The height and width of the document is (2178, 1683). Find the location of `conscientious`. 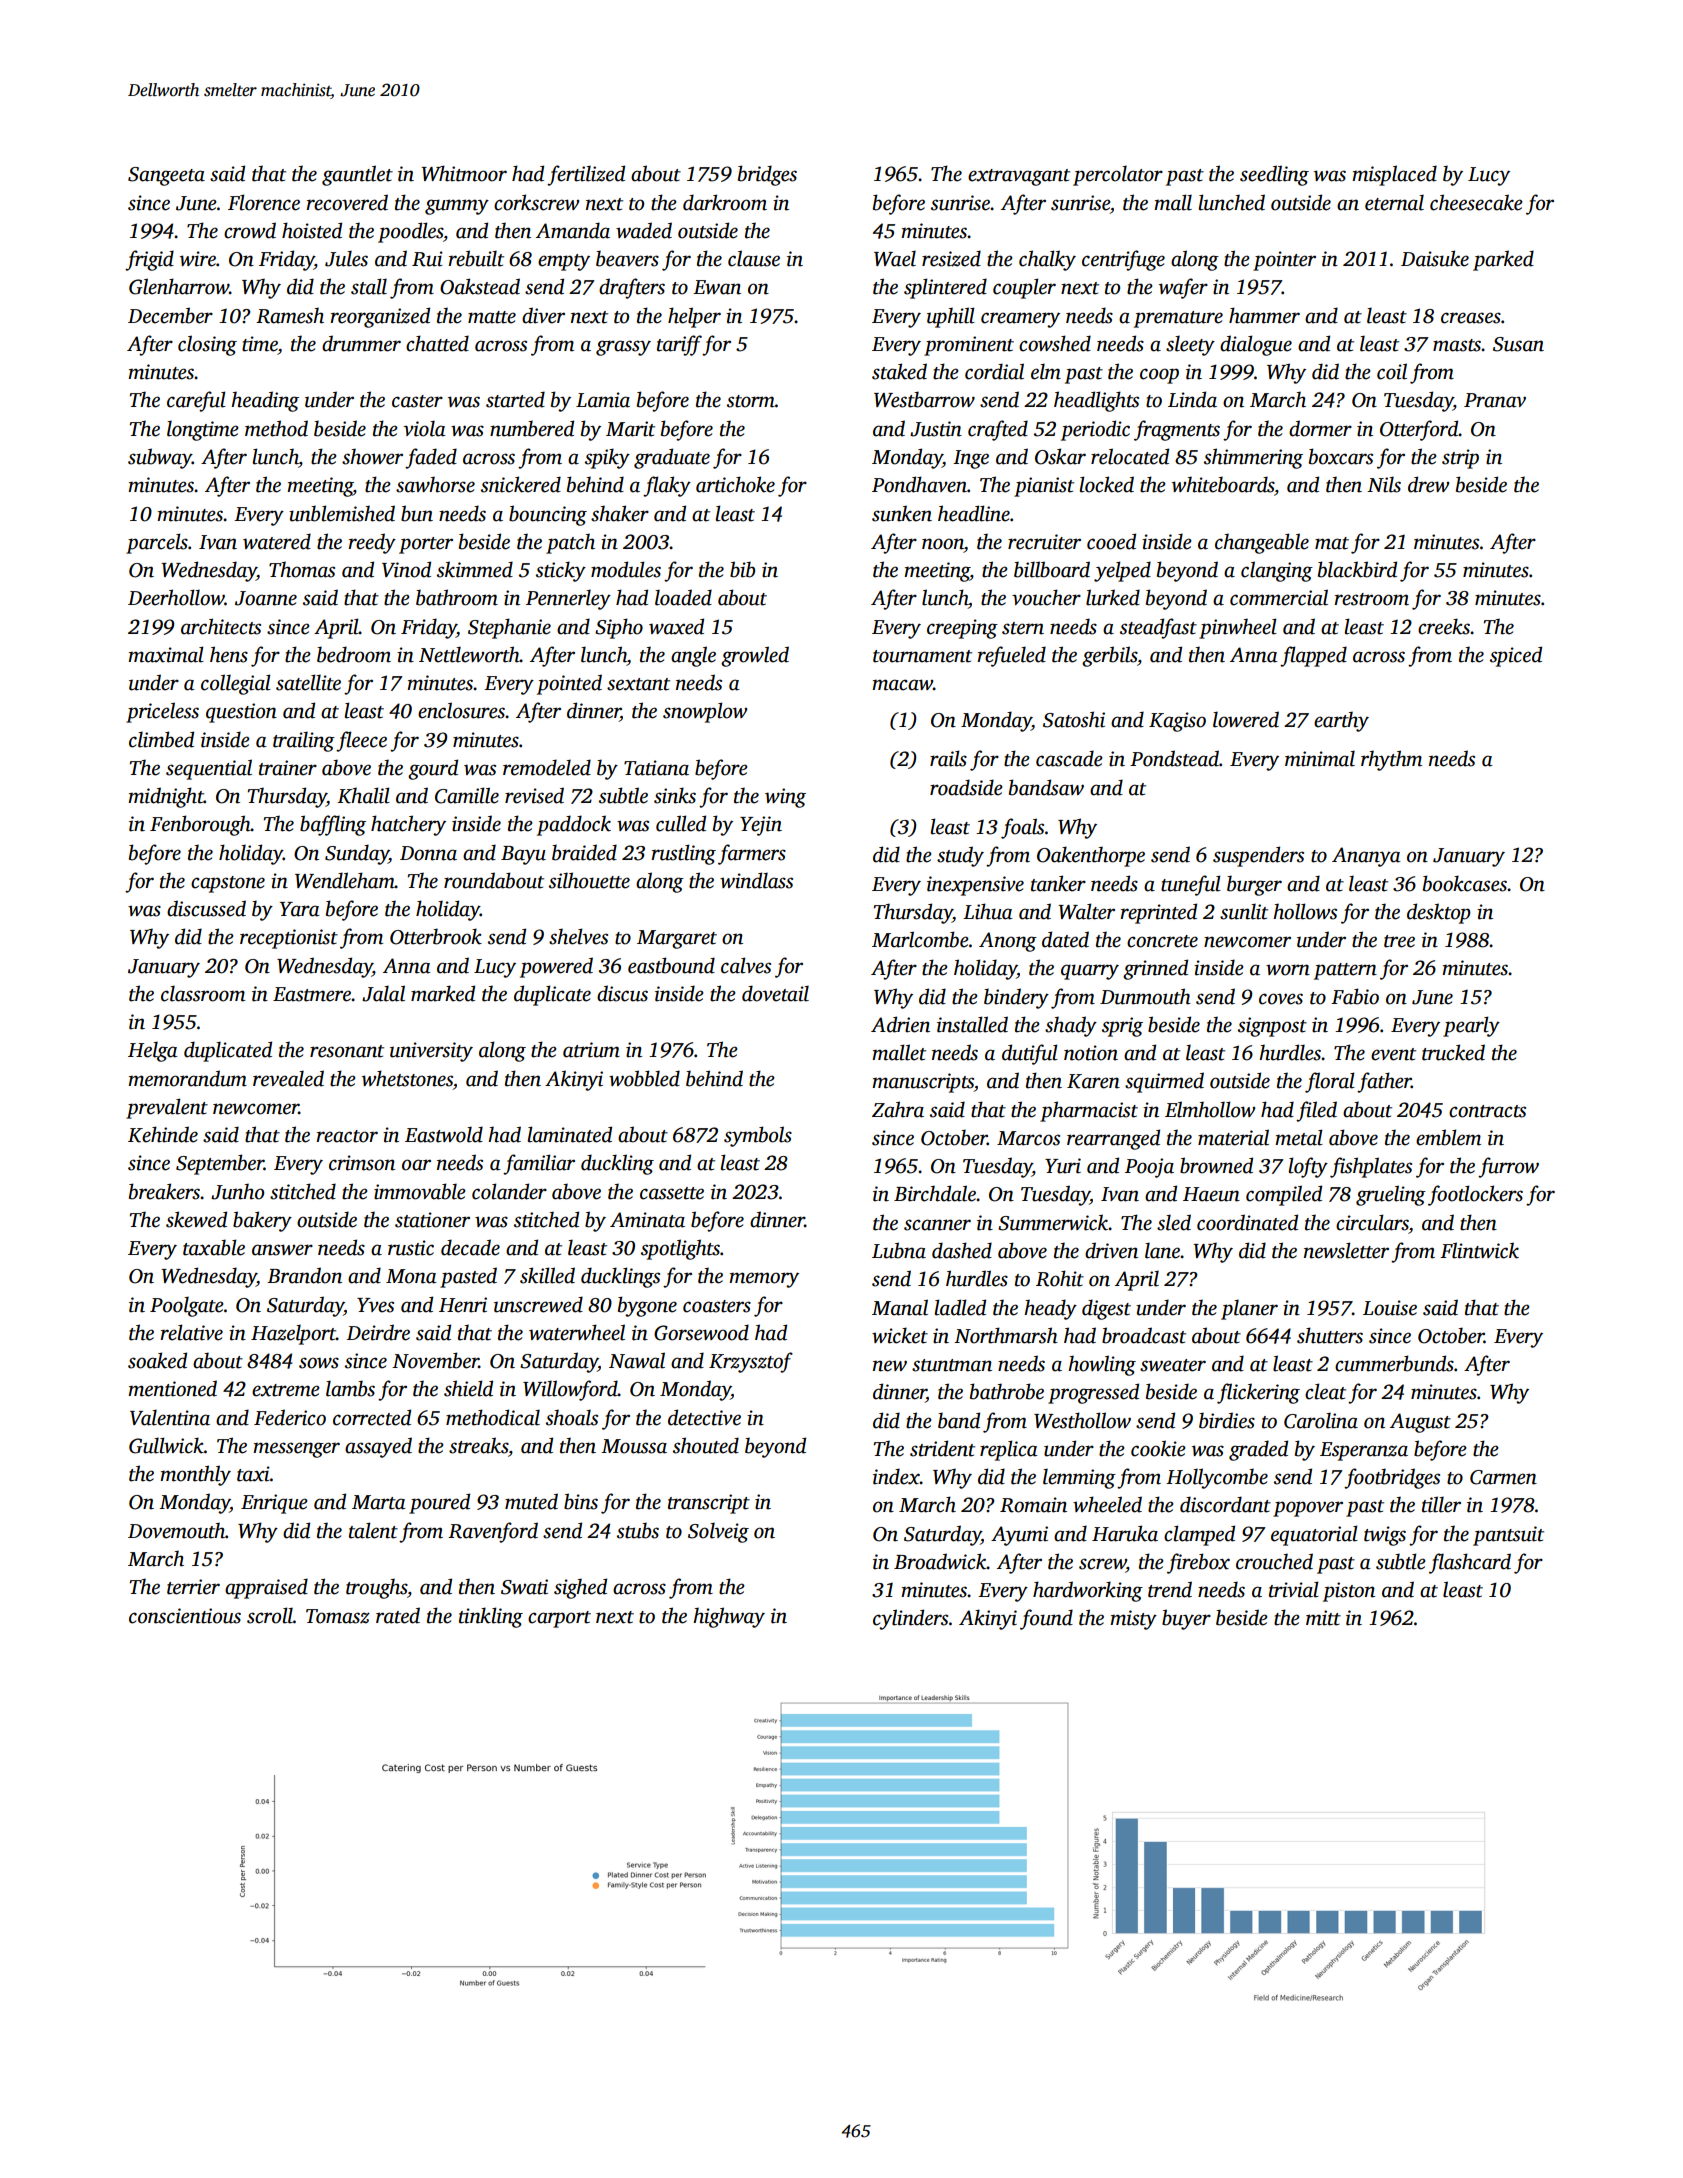

conscientious is located at coordinates (185, 1616).
